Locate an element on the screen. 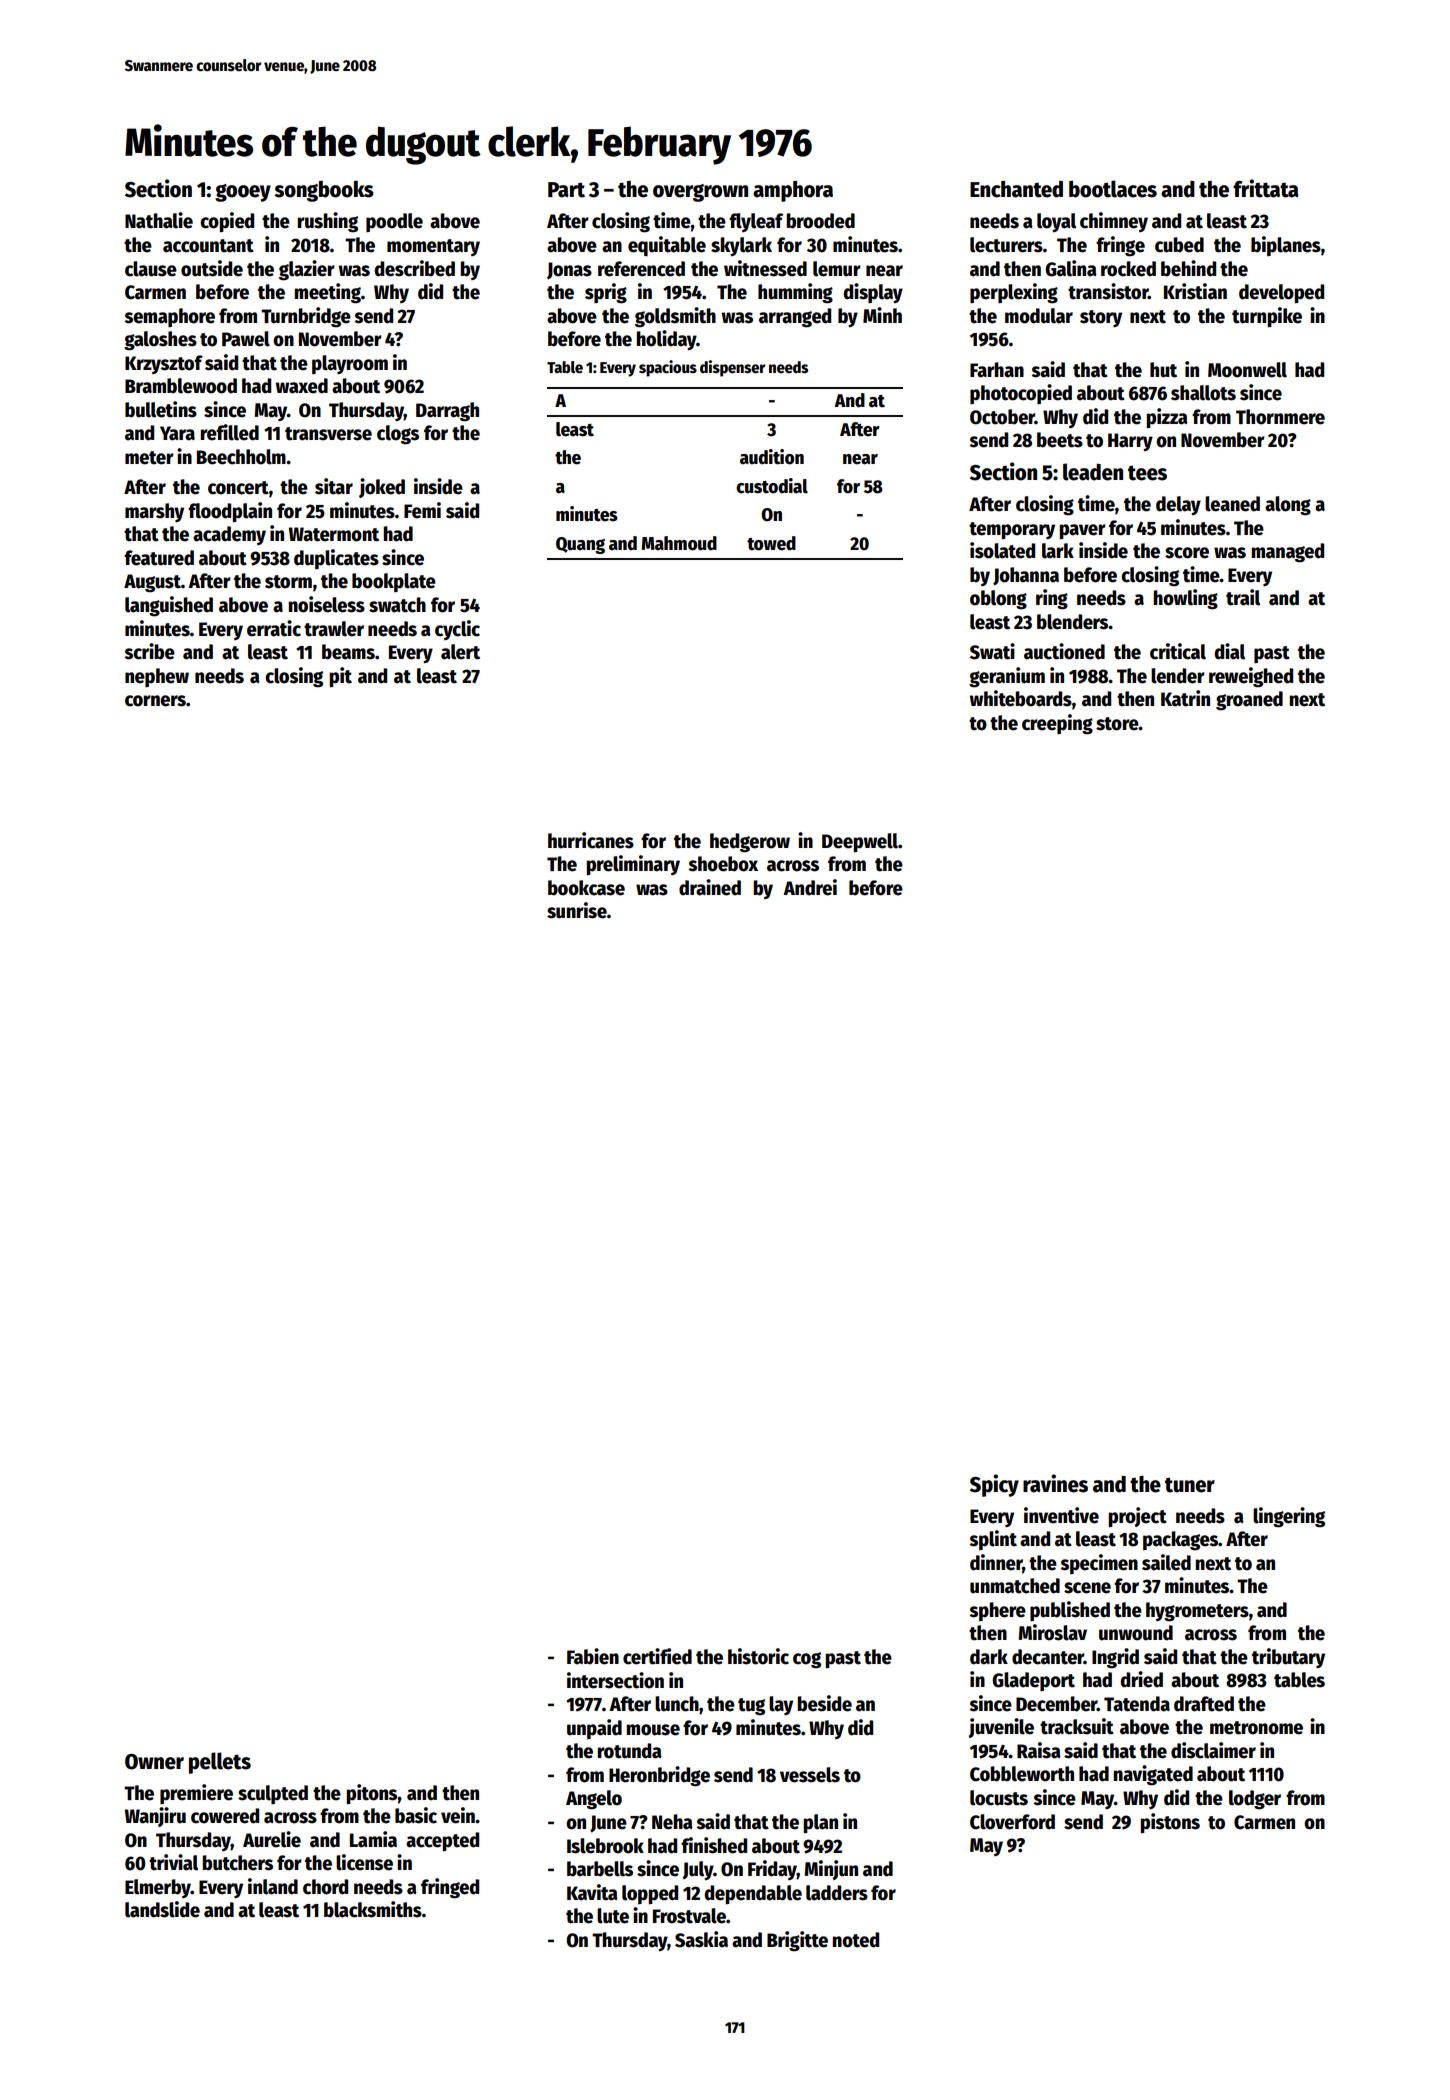 The image size is (1450, 2100). concert is located at coordinates (238, 488).
